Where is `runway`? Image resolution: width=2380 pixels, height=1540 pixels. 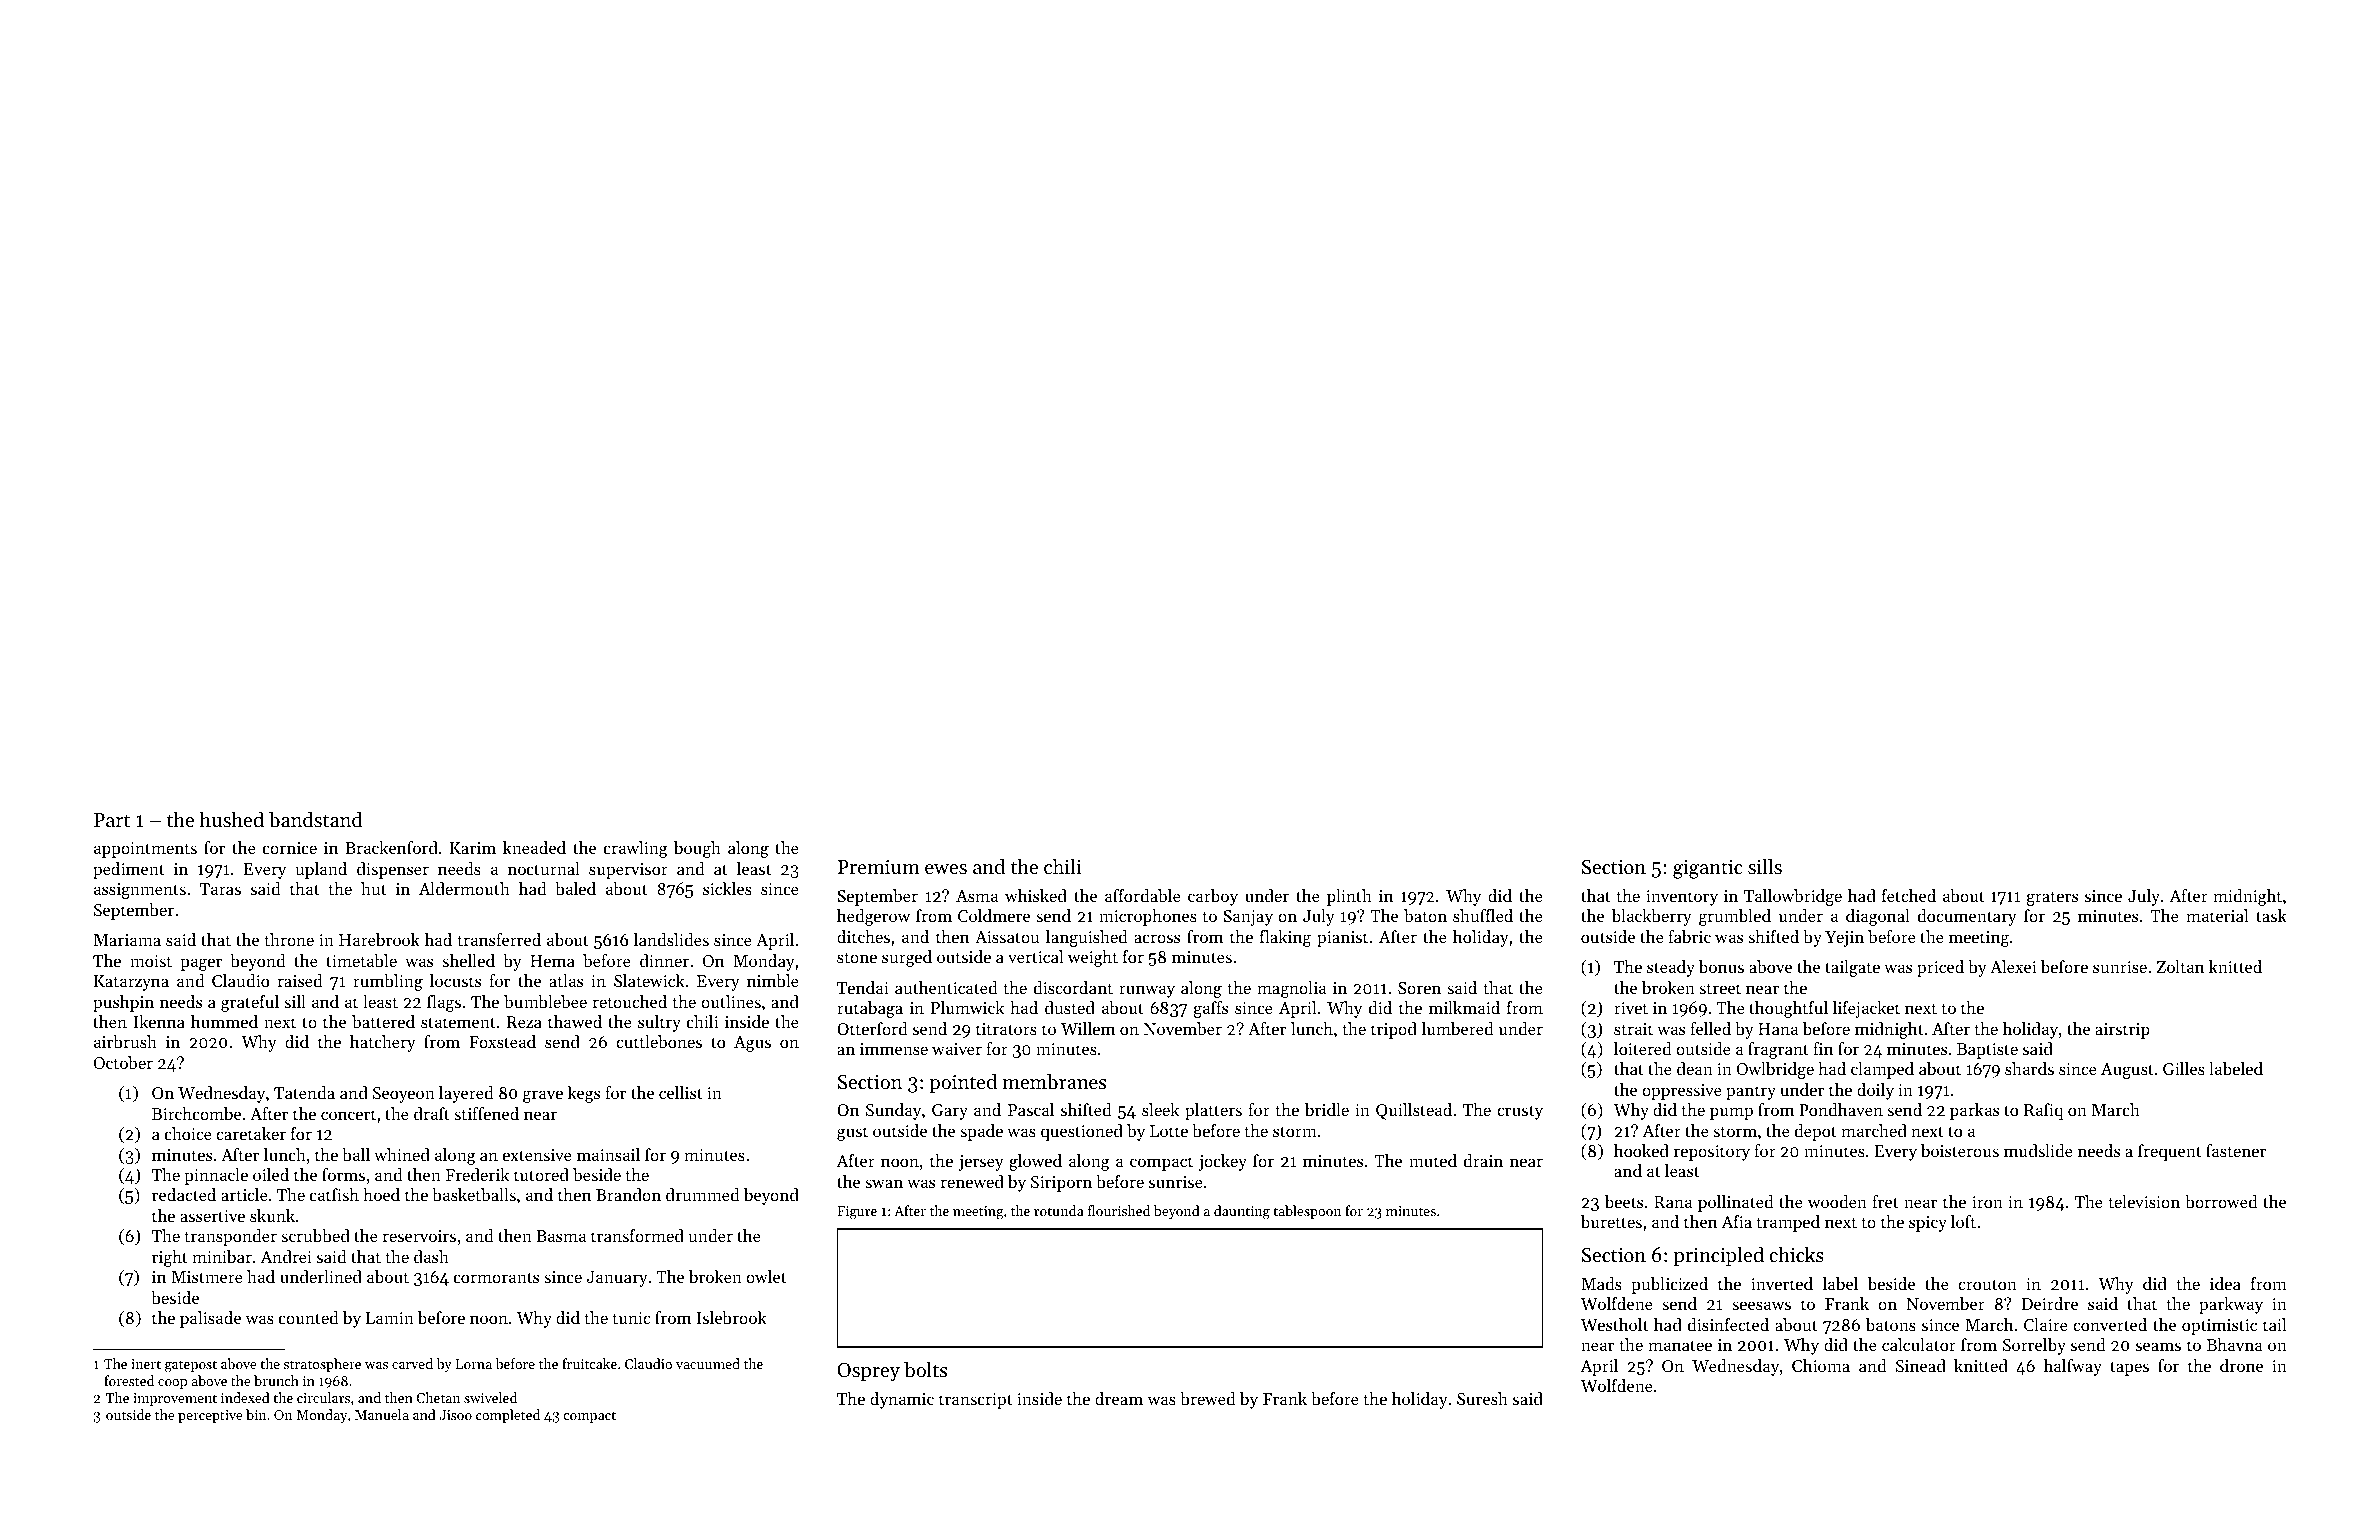 runway is located at coordinates (1147, 991).
